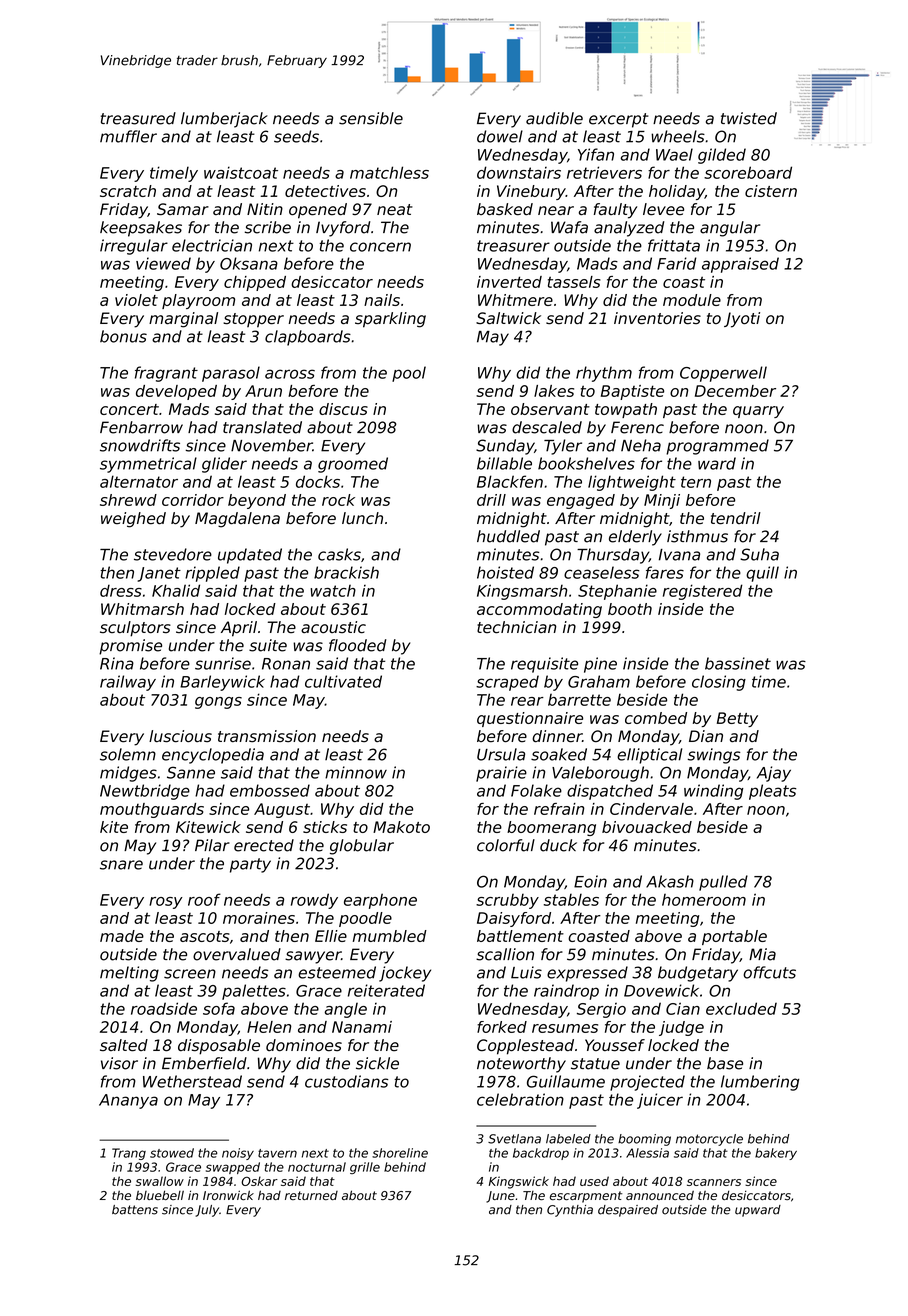 The height and width of the screenshot is (1316, 908). Describe the element at coordinates (259, 1181) in the screenshot. I see `Oskar` at that location.
